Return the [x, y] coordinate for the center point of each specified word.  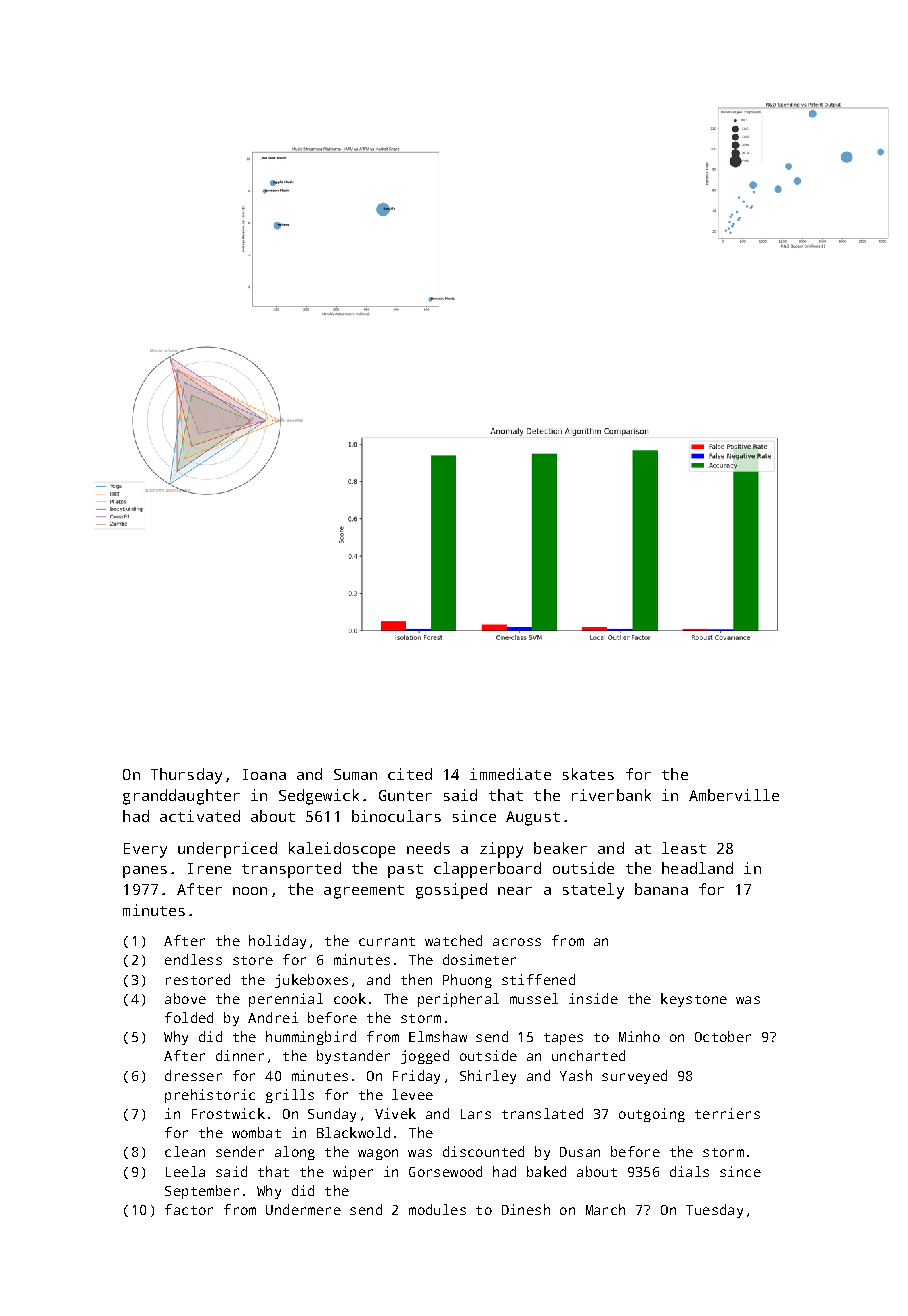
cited [410, 774]
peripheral [458, 1000]
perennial [286, 1000]
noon [250, 891]
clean [185, 1151]
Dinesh [526, 1209]
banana [661, 889]
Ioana [264, 774]
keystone [694, 1000]
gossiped [451, 891]
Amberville [734, 795]
